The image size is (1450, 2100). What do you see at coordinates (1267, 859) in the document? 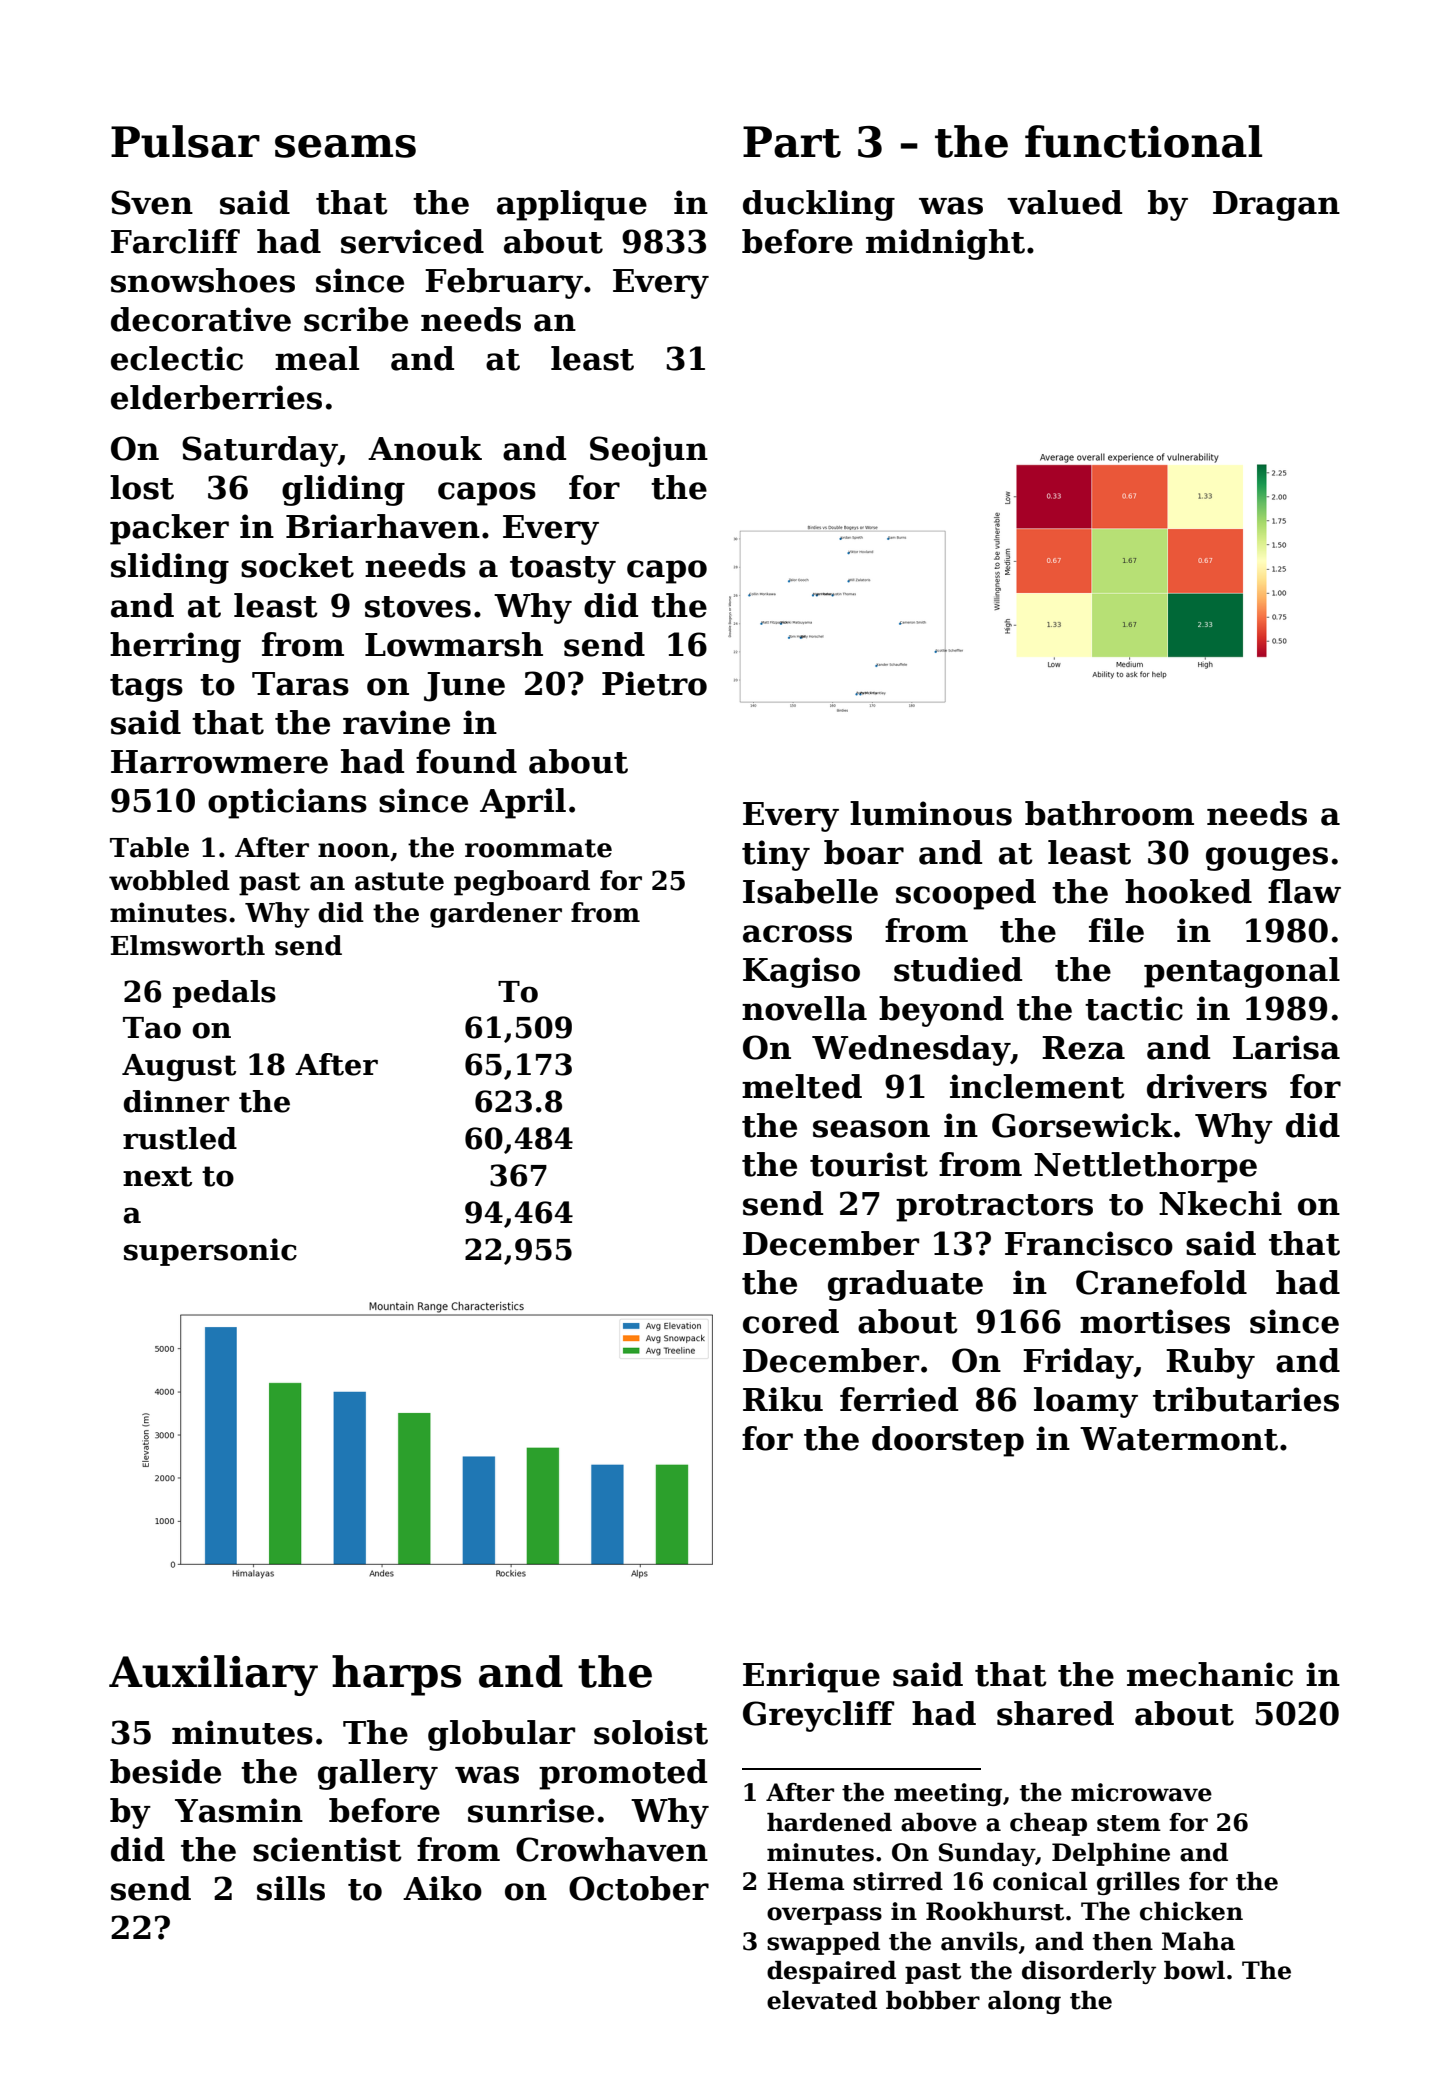
I see `gouges` at bounding box center [1267, 859].
